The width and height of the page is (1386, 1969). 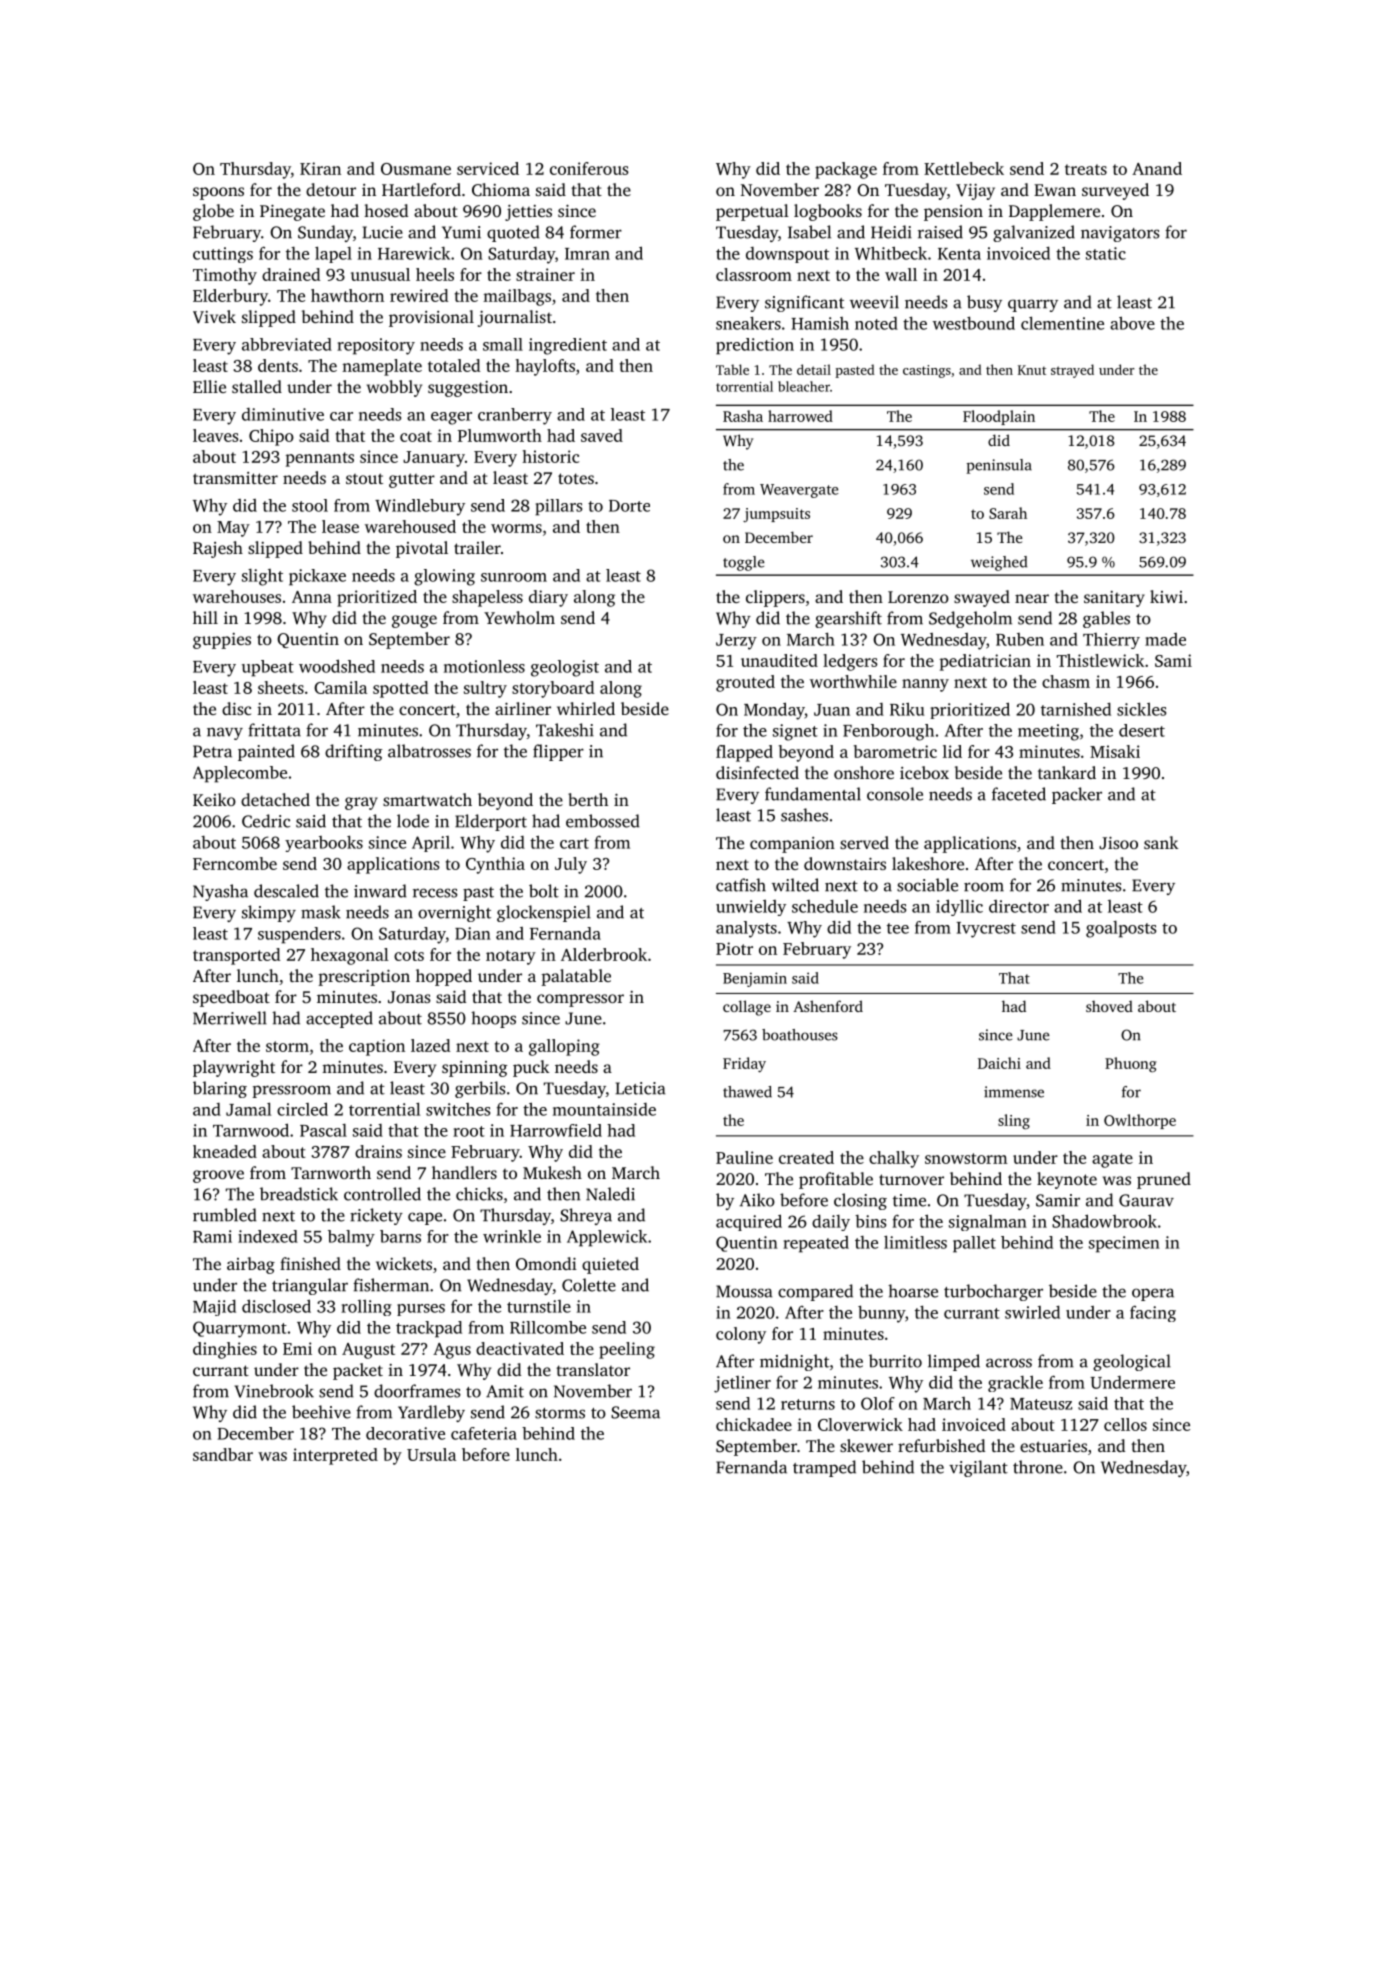 What do you see at coordinates (580, 1000) in the page?
I see `compressor` at bounding box center [580, 1000].
